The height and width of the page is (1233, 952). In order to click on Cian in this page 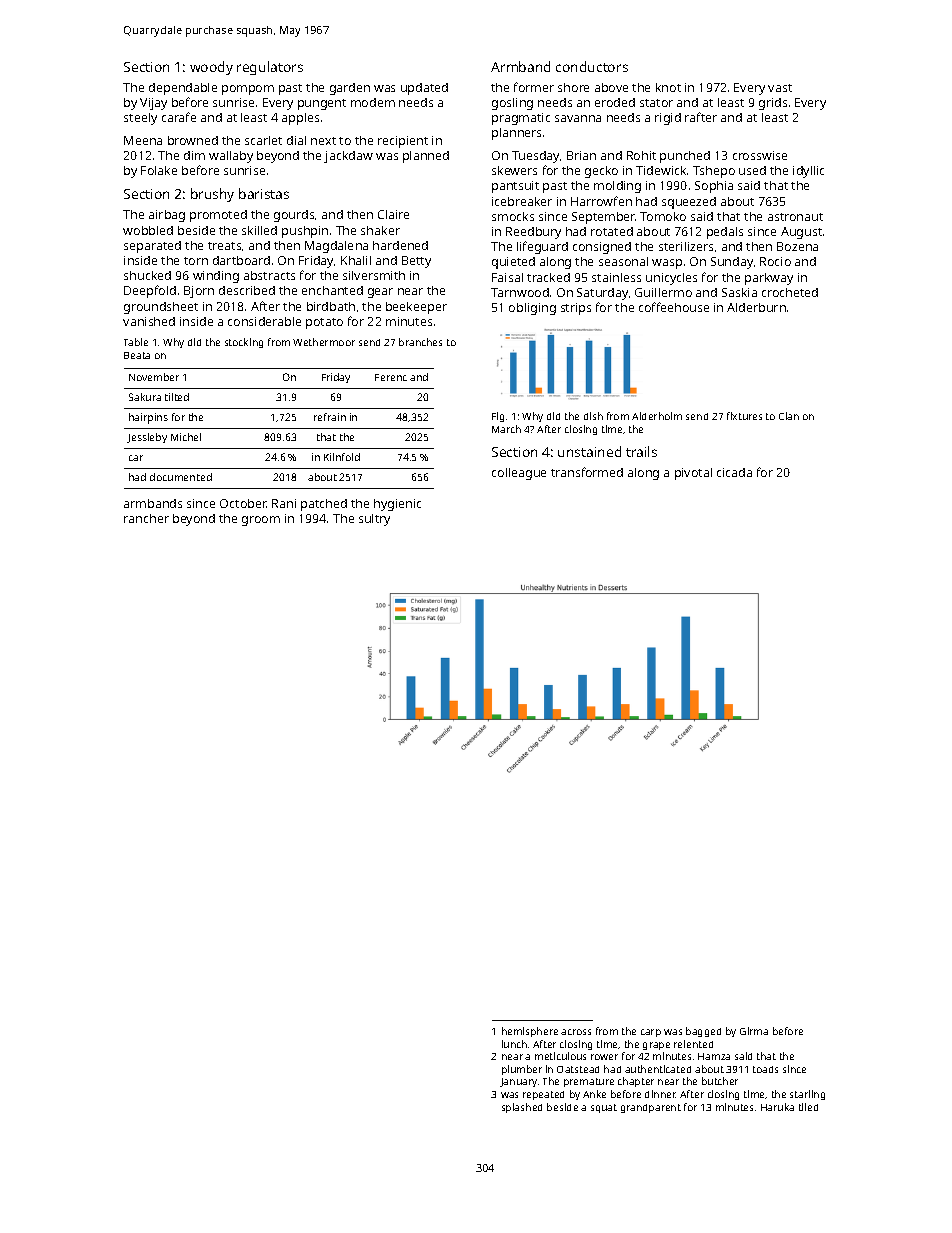, I will do `click(789, 416)`.
